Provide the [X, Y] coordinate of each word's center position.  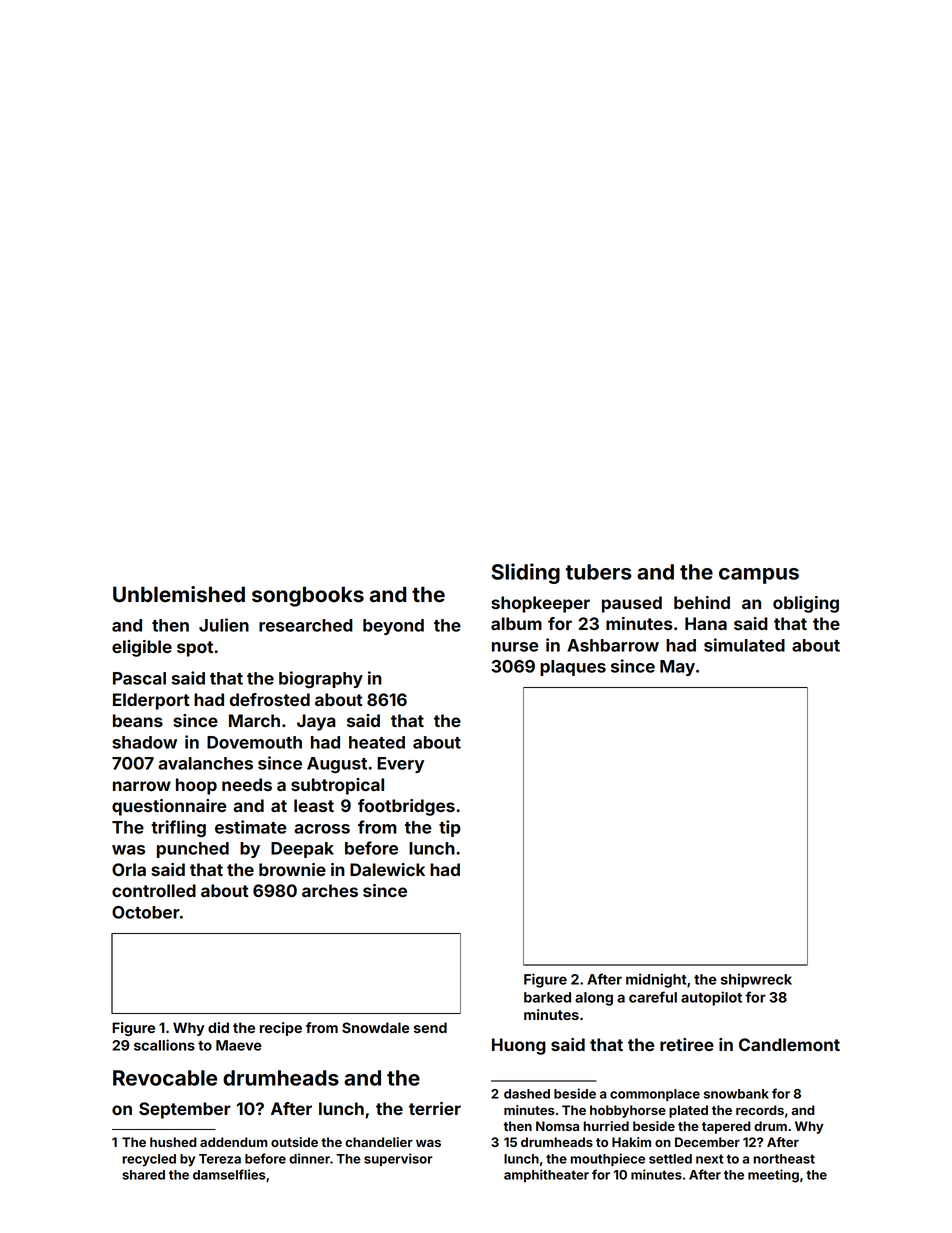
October [146, 912]
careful [653, 997]
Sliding [525, 573]
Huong [519, 1046]
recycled [149, 1160]
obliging [806, 604]
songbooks [308, 596]
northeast [784, 1159]
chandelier [379, 1142]
